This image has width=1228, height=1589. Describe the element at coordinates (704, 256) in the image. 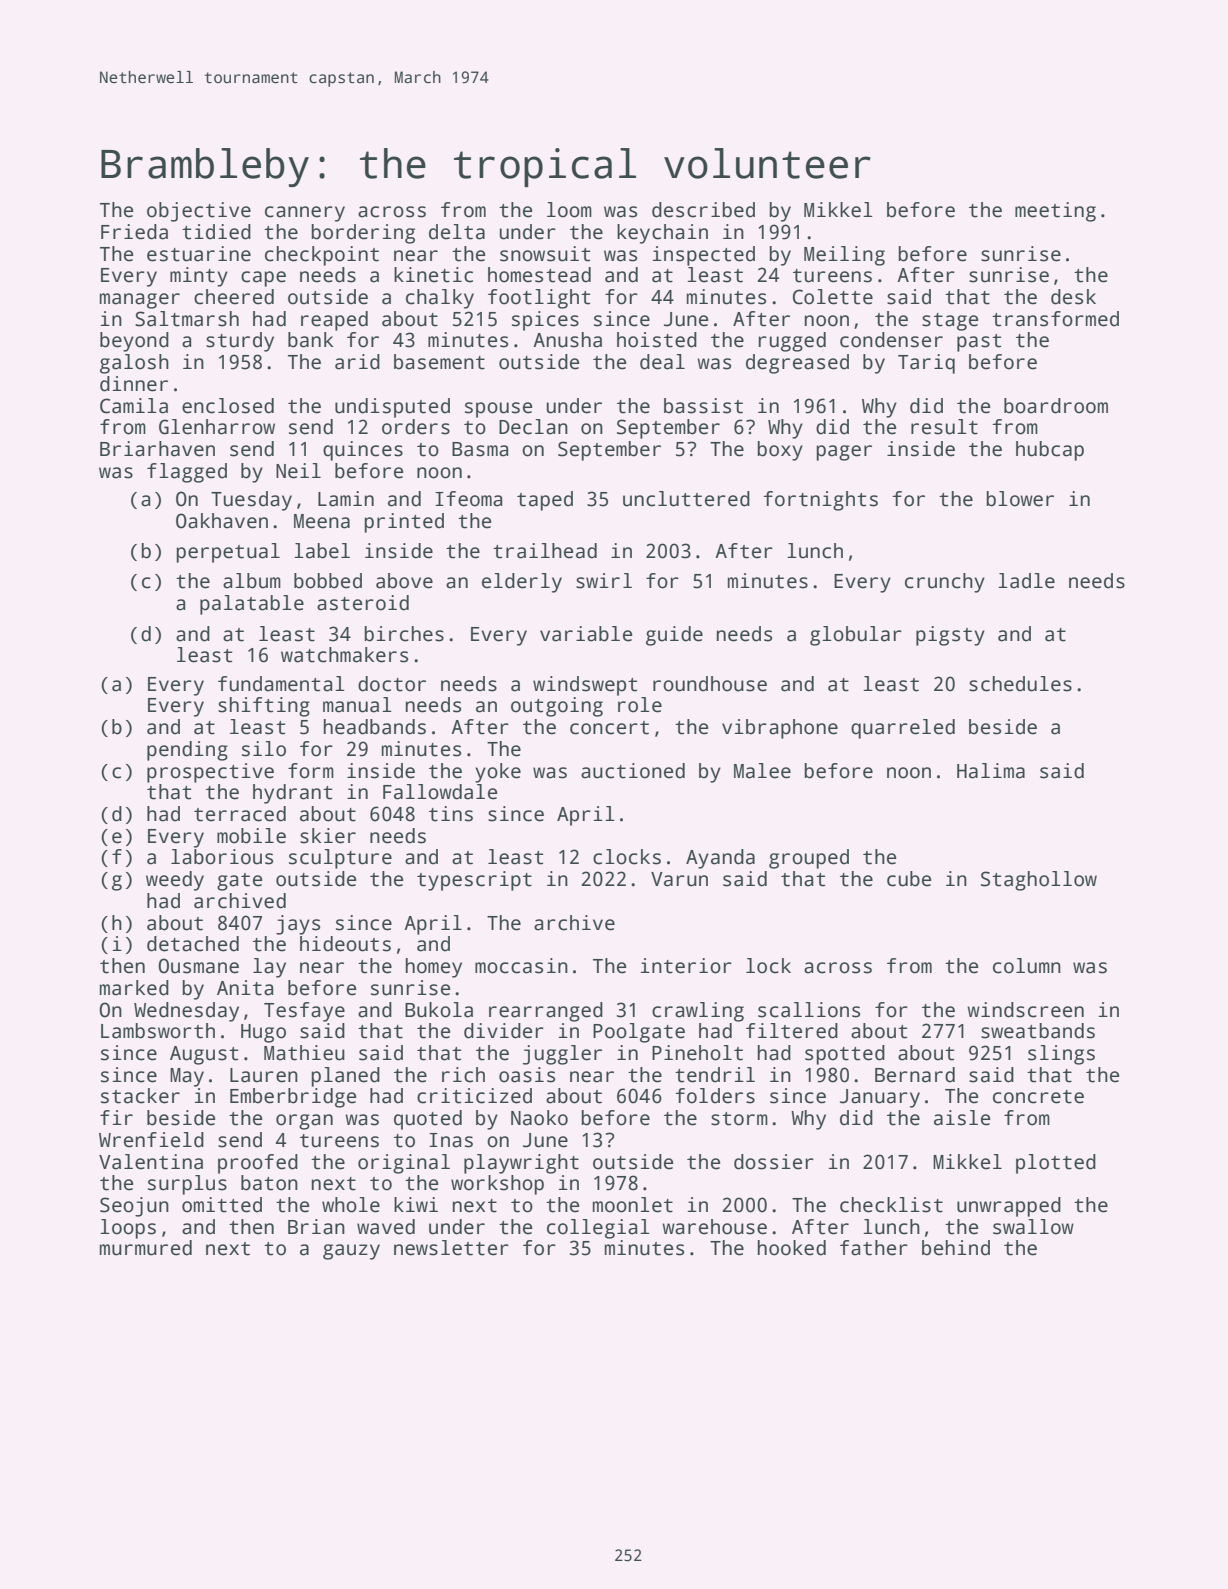

I see `inspected` at that location.
